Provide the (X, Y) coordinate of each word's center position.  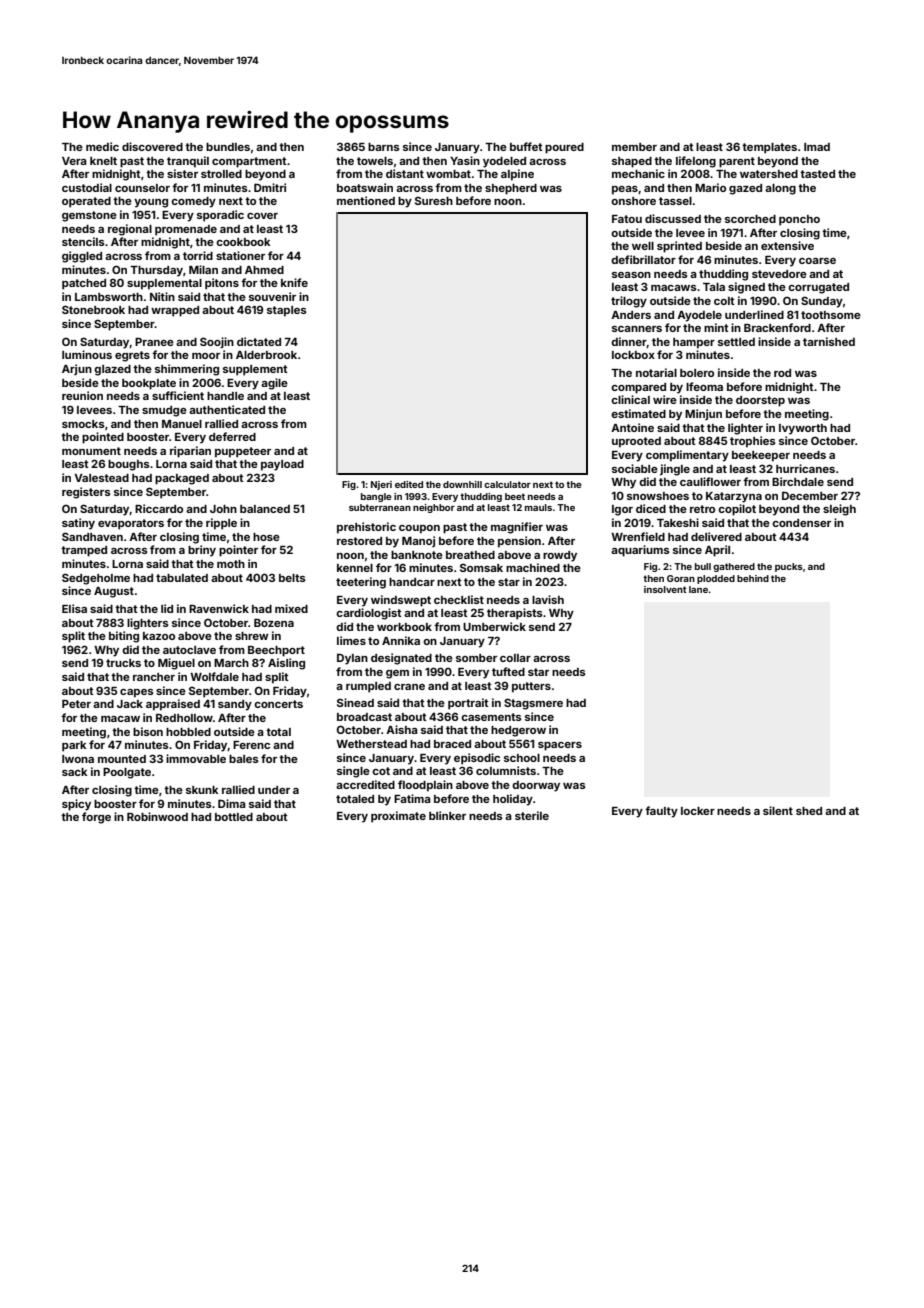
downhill (462, 484)
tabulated (182, 578)
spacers (560, 746)
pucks (789, 567)
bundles (228, 147)
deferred (232, 436)
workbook (404, 627)
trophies (753, 442)
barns (384, 147)
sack (75, 772)
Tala (714, 287)
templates (769, 148)
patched (84, 284)
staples (287, 311)
